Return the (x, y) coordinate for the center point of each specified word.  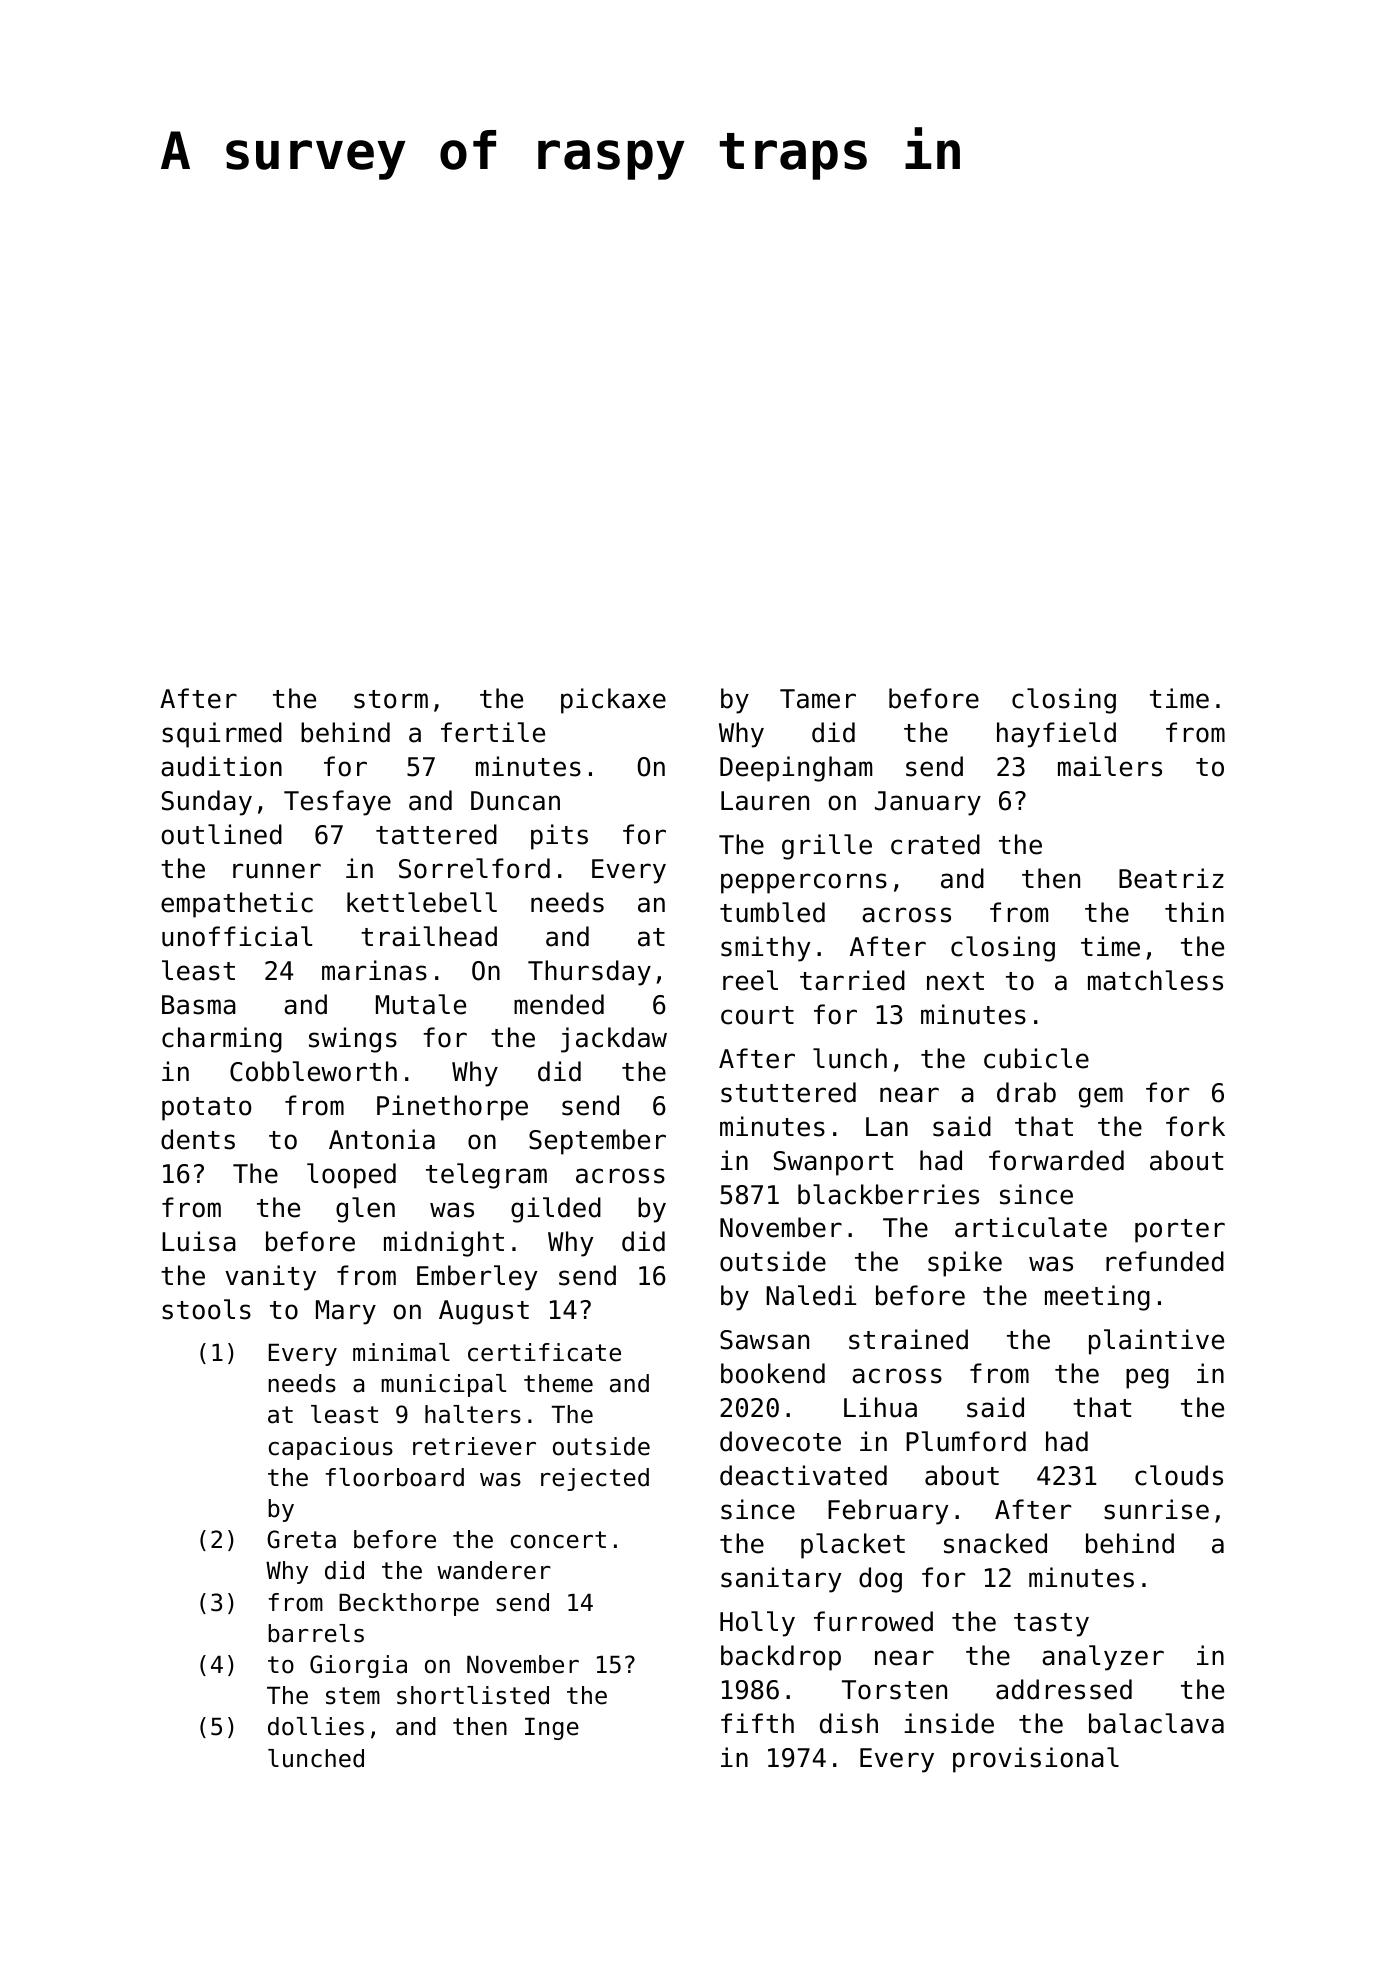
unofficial (237, 936)
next (955, 981)
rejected (595, 1479)
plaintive (1156, 1342)
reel (750, 980)
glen (365, 1210)
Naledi (811, 1295)
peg (1147, 1378)
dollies (316, 1726)
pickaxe (613, 701)
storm (391, 699)
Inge (552, 1729)
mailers (1110, 766)
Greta (301, 1539)
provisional (1036, 1760)
